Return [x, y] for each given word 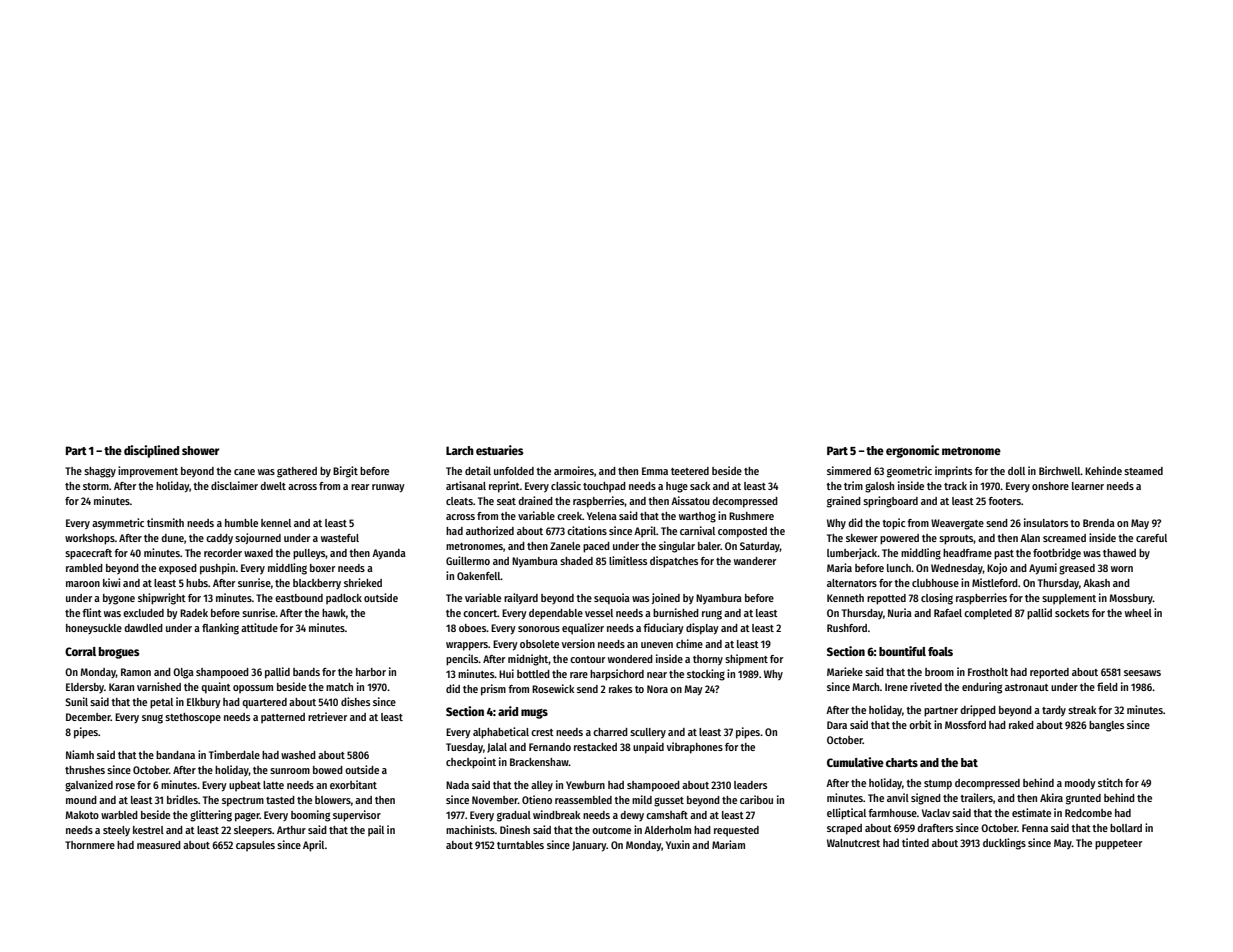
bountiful [902, 651]
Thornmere [90, 845]
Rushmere [751, 516]
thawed [1119, 553]
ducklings [1004, 844]
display [702, 629]
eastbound [299, 598]
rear [360, 487]
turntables [520, 845]
